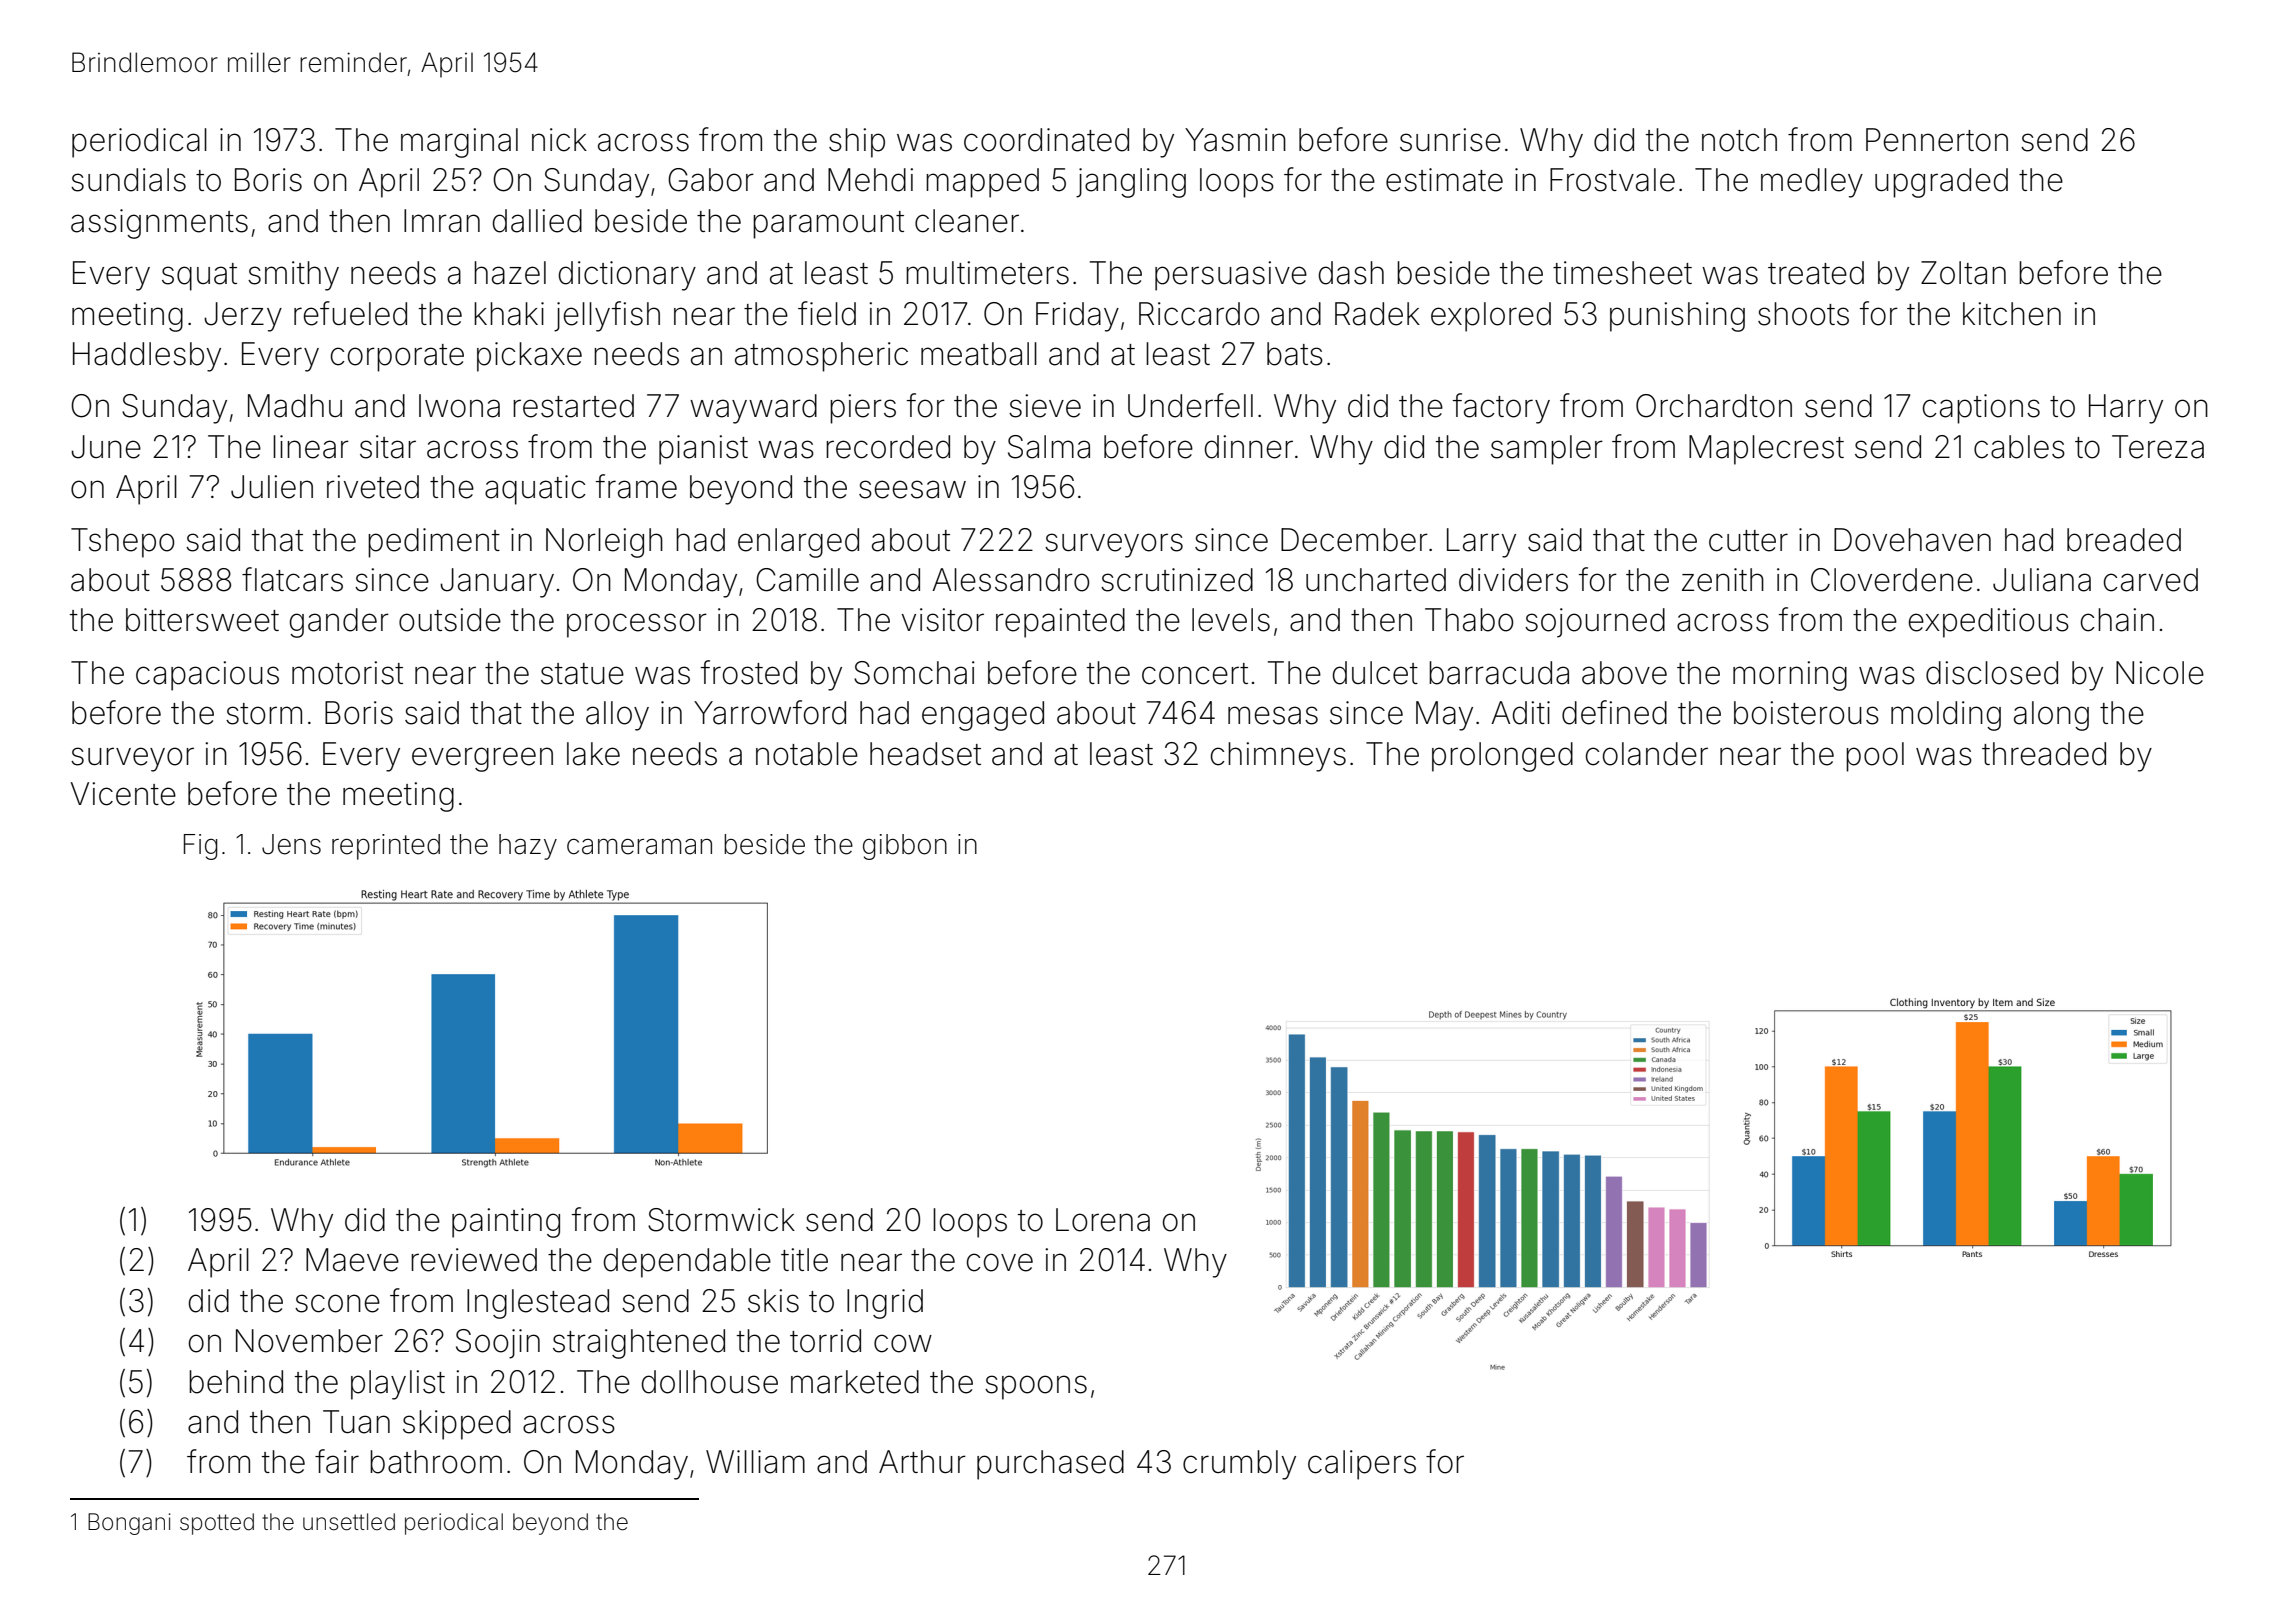 This image has width=2292, height=1620. Describe the element at coordinates (639, 846) in the image. I see `cameraman` at that location.
